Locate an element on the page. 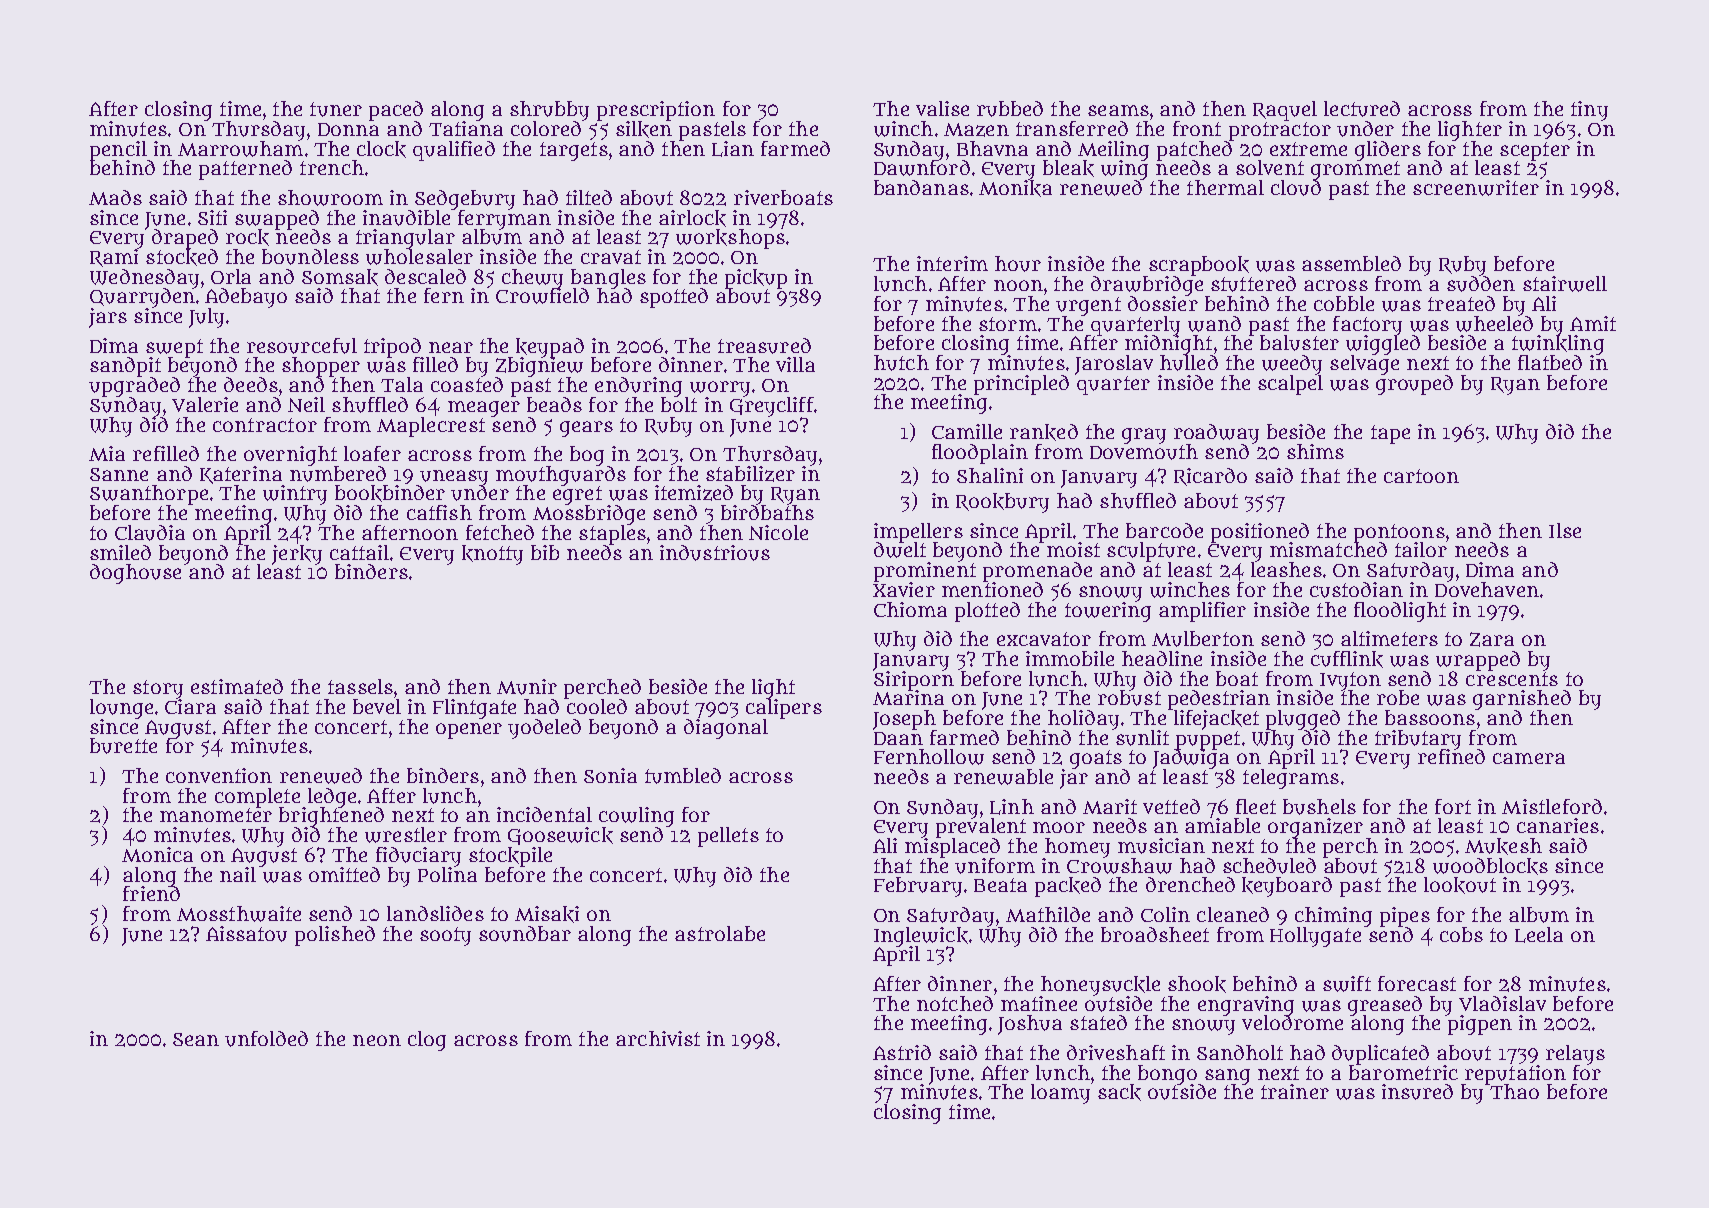  pickup is located at coordinates (756, 279).
